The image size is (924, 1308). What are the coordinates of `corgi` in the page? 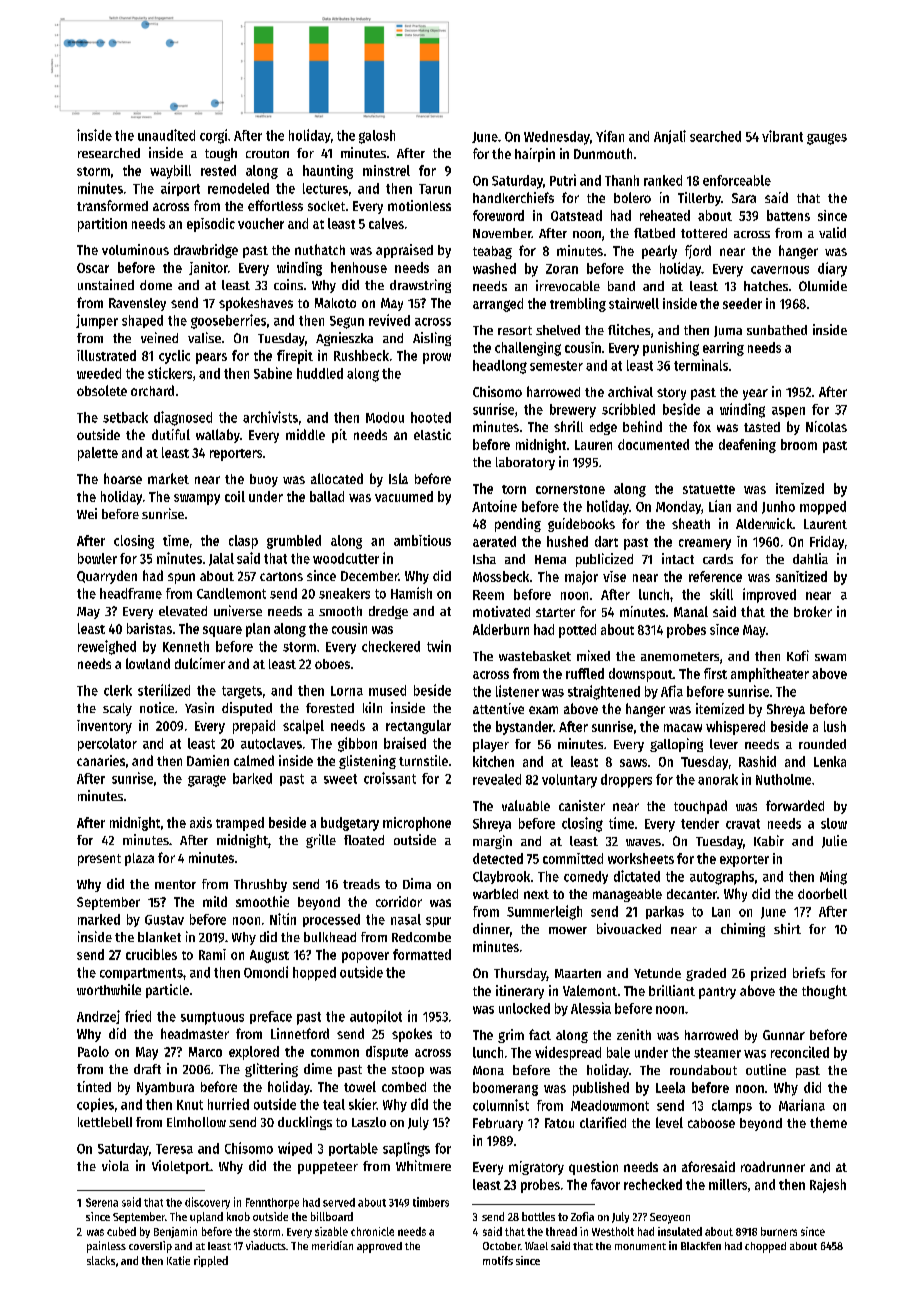 It's located at (213, 136).
